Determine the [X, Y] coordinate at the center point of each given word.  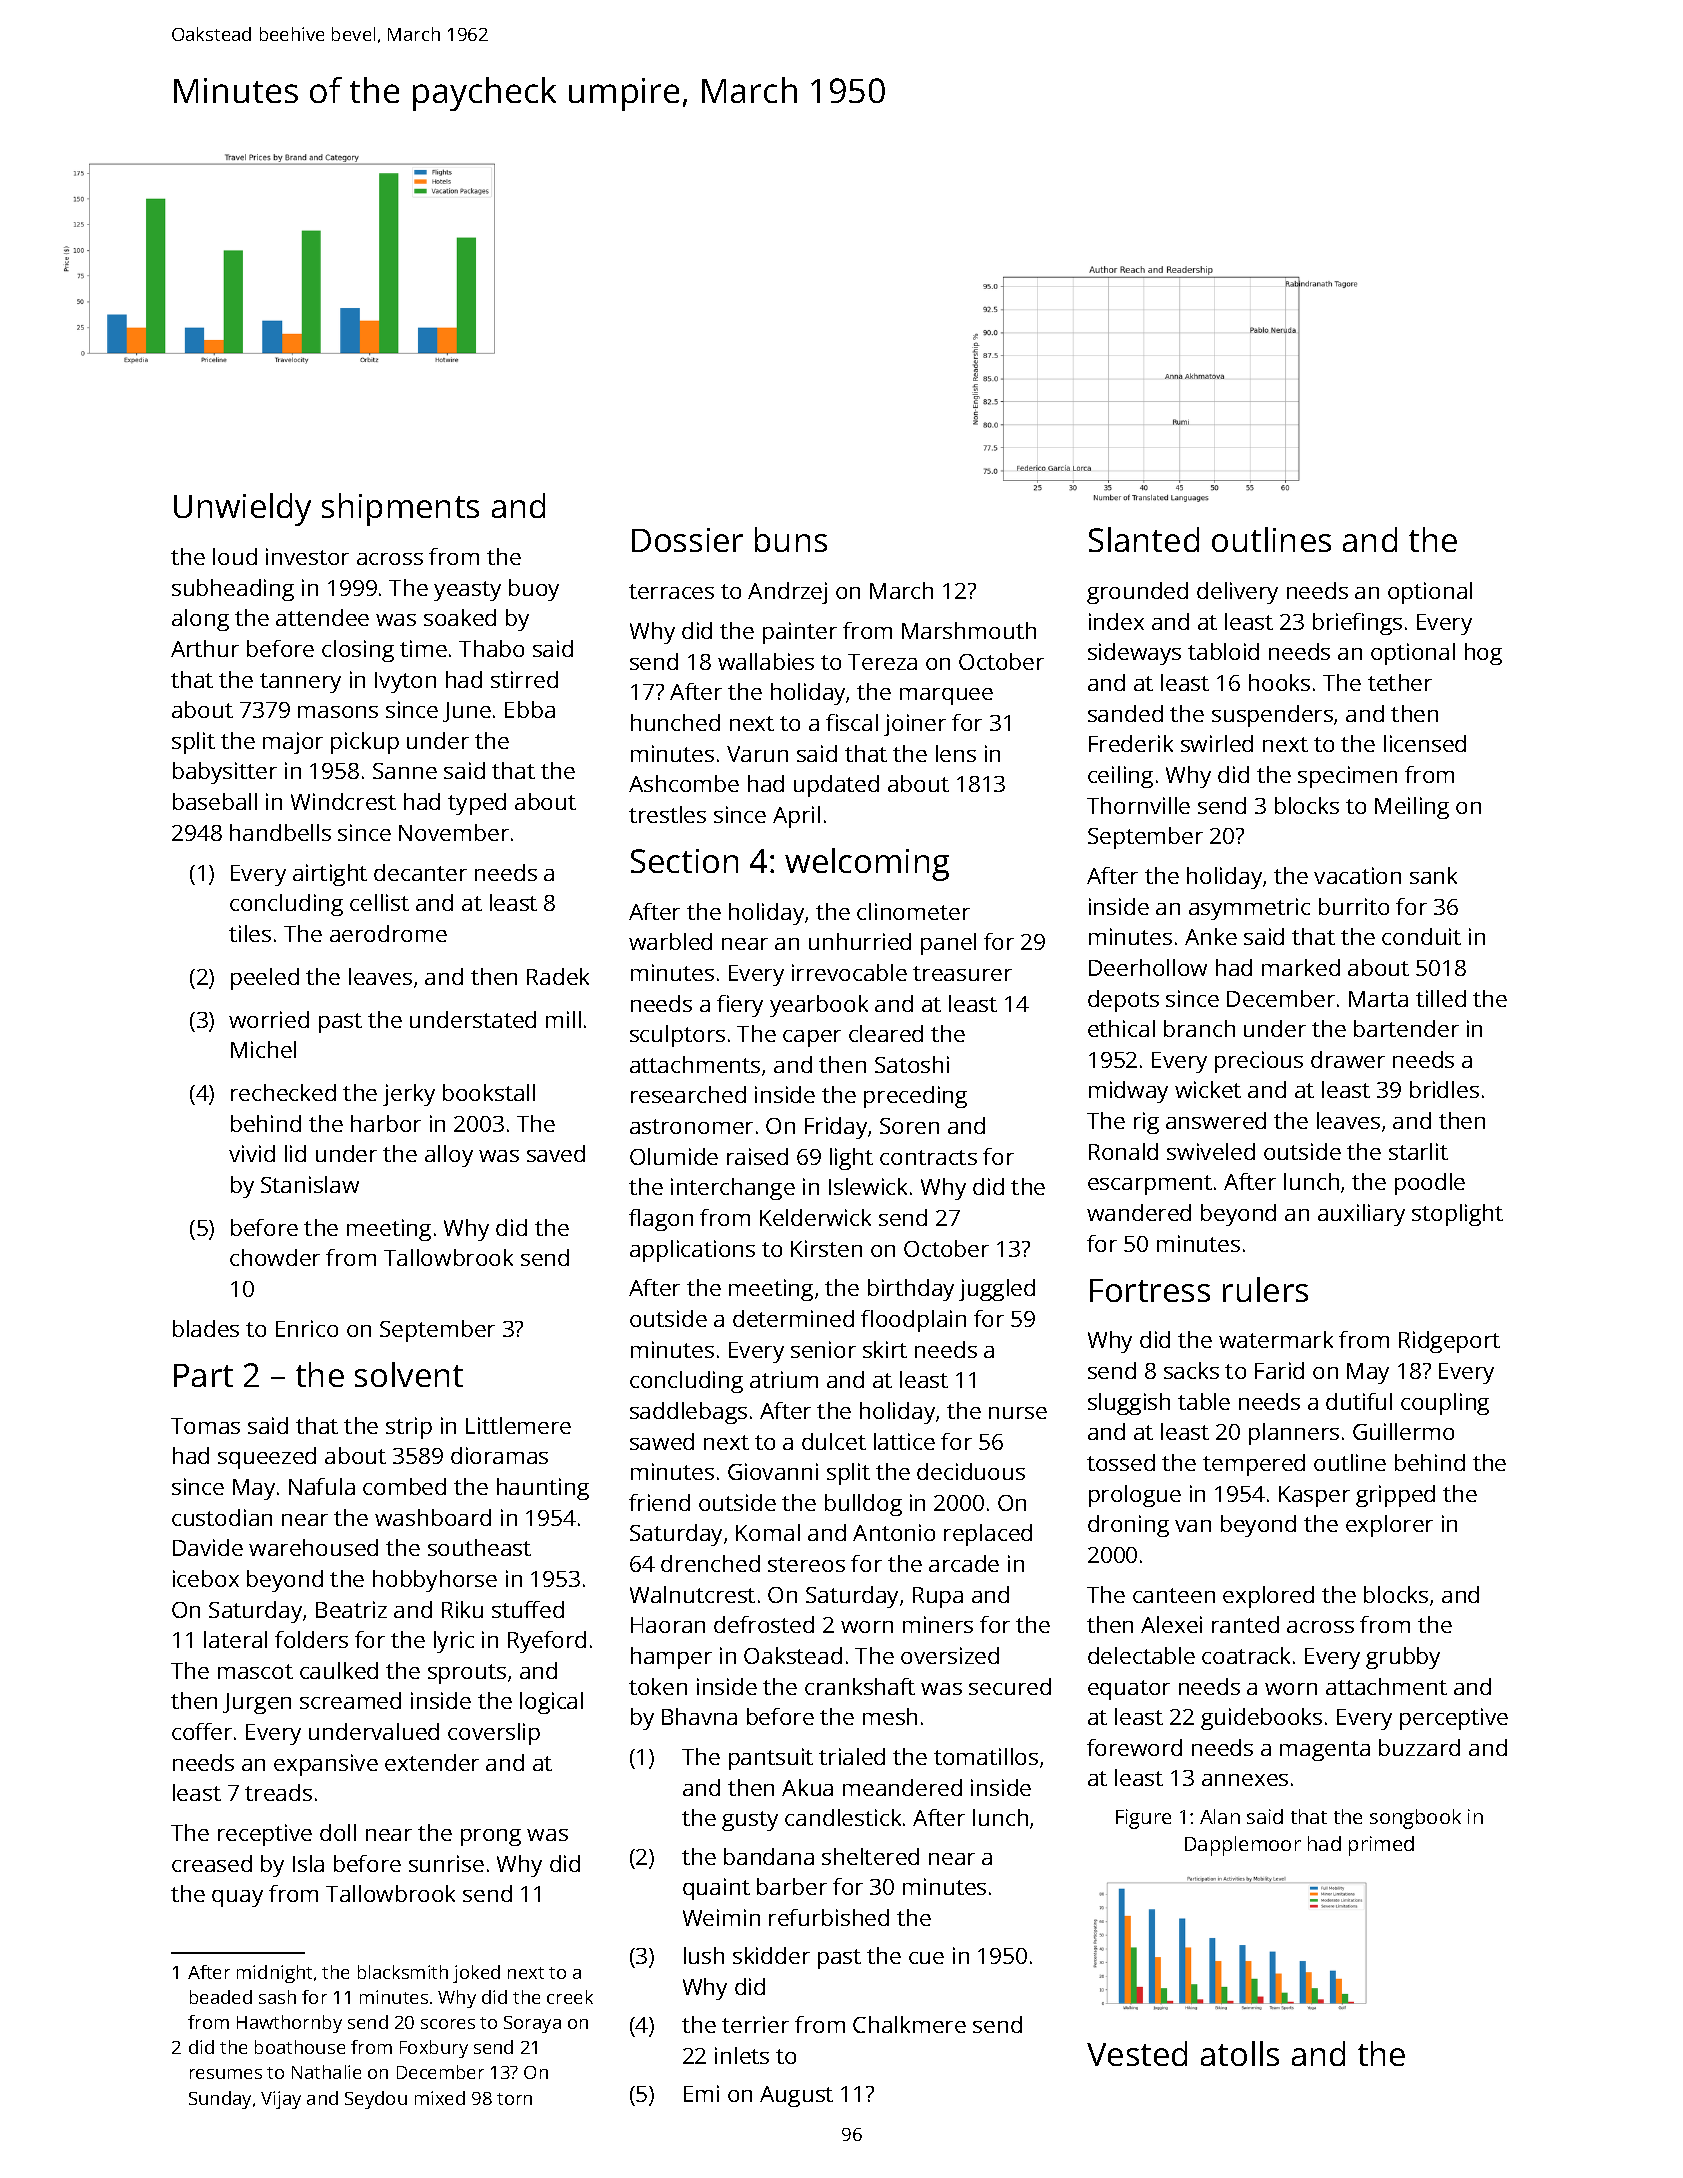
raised [757, 1156]
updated [836, 786]
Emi [701, 2093]
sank [1433, 875]
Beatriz [351, 1609]
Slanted [1144, 539]
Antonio [894, 1532]
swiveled [1211, 1151]
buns [791, 539]
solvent [409, 1374]
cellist [379, 902]
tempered [1254, 1465]
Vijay [281, 2100]
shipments [400, 509]
